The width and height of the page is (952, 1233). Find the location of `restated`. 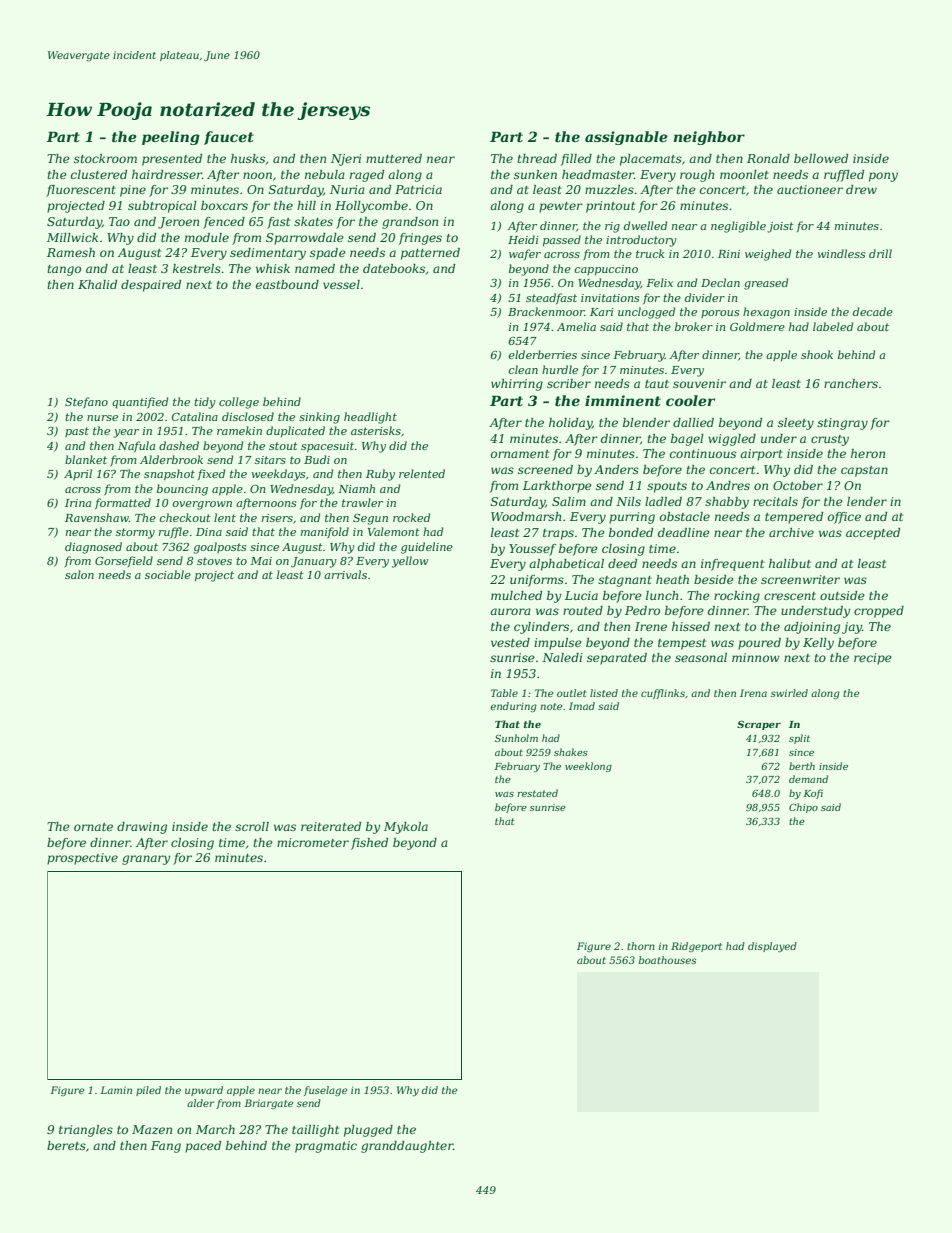

restated is located at coordinates (537, 793).
